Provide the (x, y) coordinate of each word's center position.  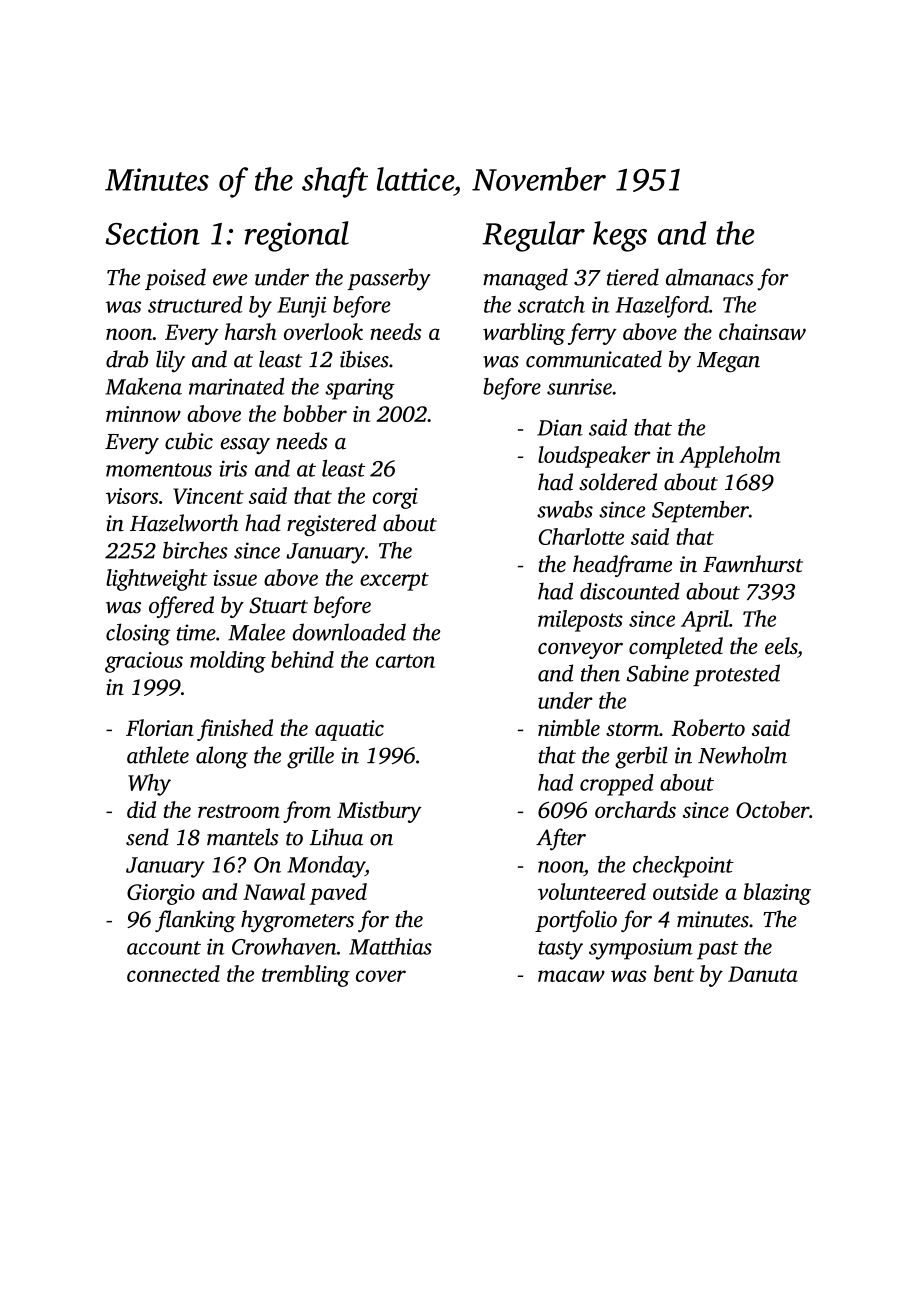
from (307, 812)
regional (297, 236)
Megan (728, 362)
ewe (230, 280)
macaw (571, 976)
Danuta (763, 974)
